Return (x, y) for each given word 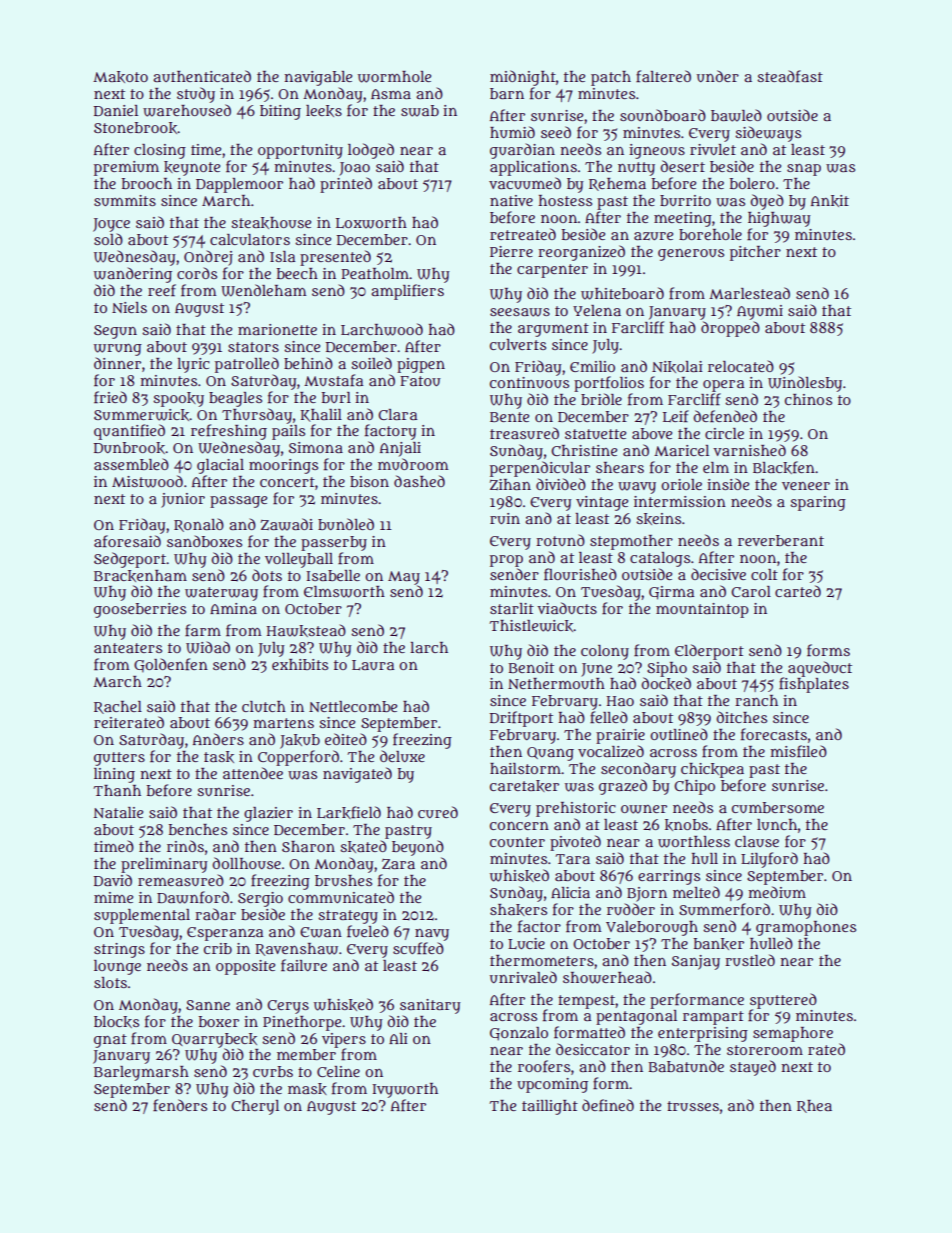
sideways (768, 134)
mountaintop (702, 610)
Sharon (308, 846)
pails (288, 432)
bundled (346, 524)
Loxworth (371, 223)
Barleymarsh (141, 1073)
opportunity (300, 151)
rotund (560, 540)
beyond (418, 848)
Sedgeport (130, 560)
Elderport (709, 652)
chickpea (712, 770)
